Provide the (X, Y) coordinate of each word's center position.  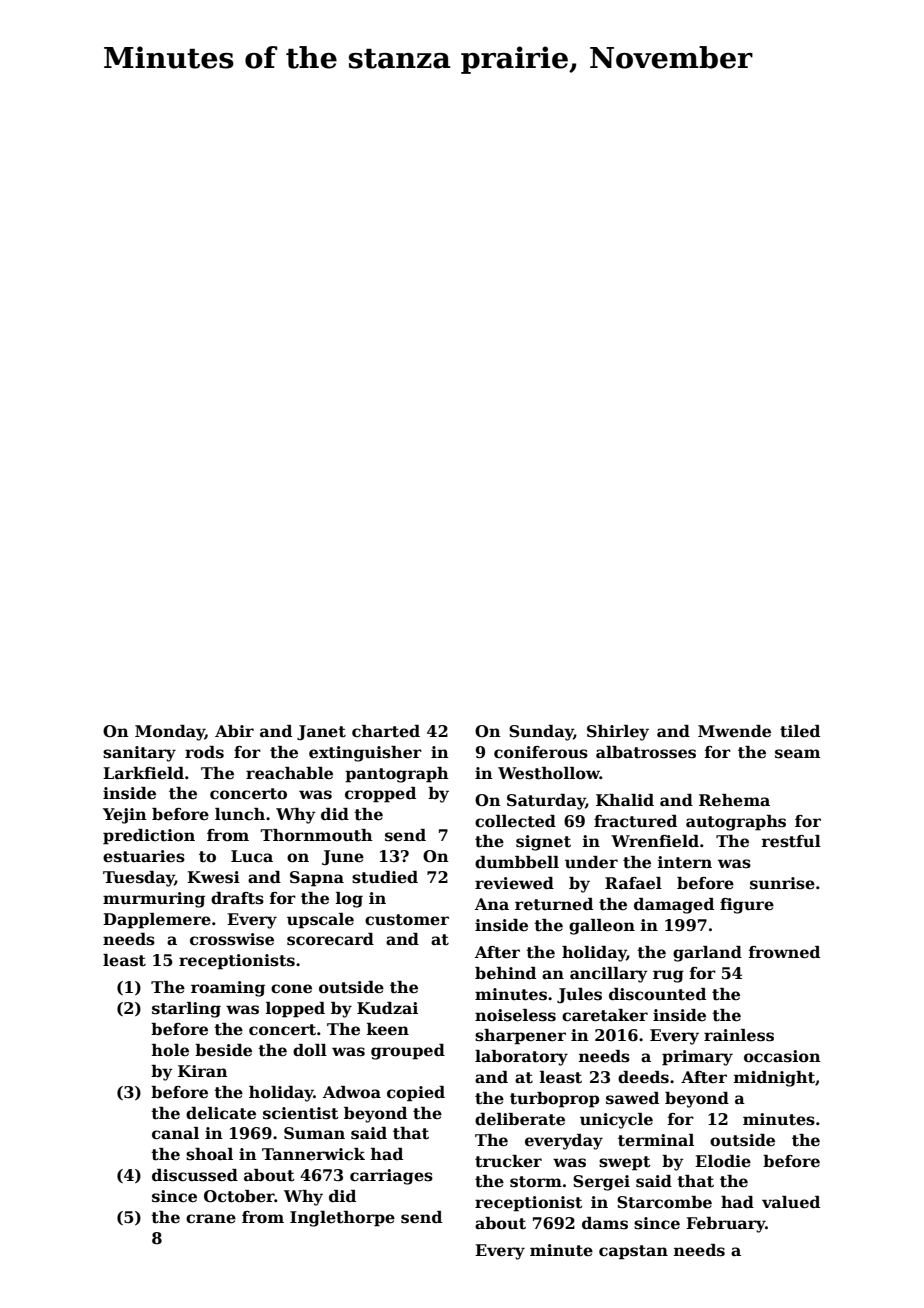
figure (747, 906)
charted (386, 731)
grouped (408, 1052)
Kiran (203, 1071)
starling (186, 1010)
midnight (774, 1079)
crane (211, 1219)
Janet (321, 732)
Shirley (618, 733)
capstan (633, 1252)
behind (505, 973)
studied (385, 877)
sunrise (782, 883)
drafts (237, 898)
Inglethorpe (342, 1219)
